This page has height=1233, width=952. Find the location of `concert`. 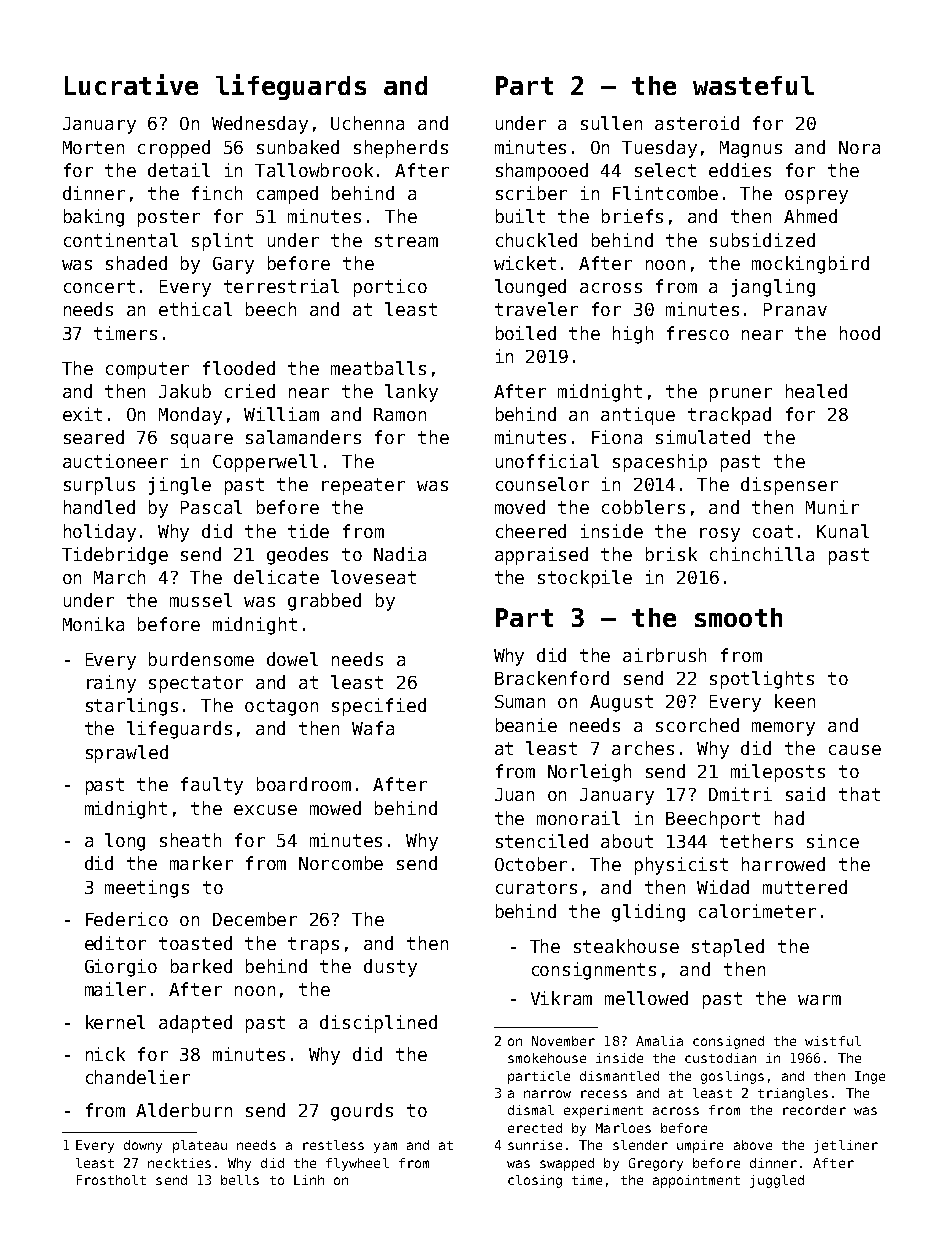

concert is located at coordinates (99, 286).
